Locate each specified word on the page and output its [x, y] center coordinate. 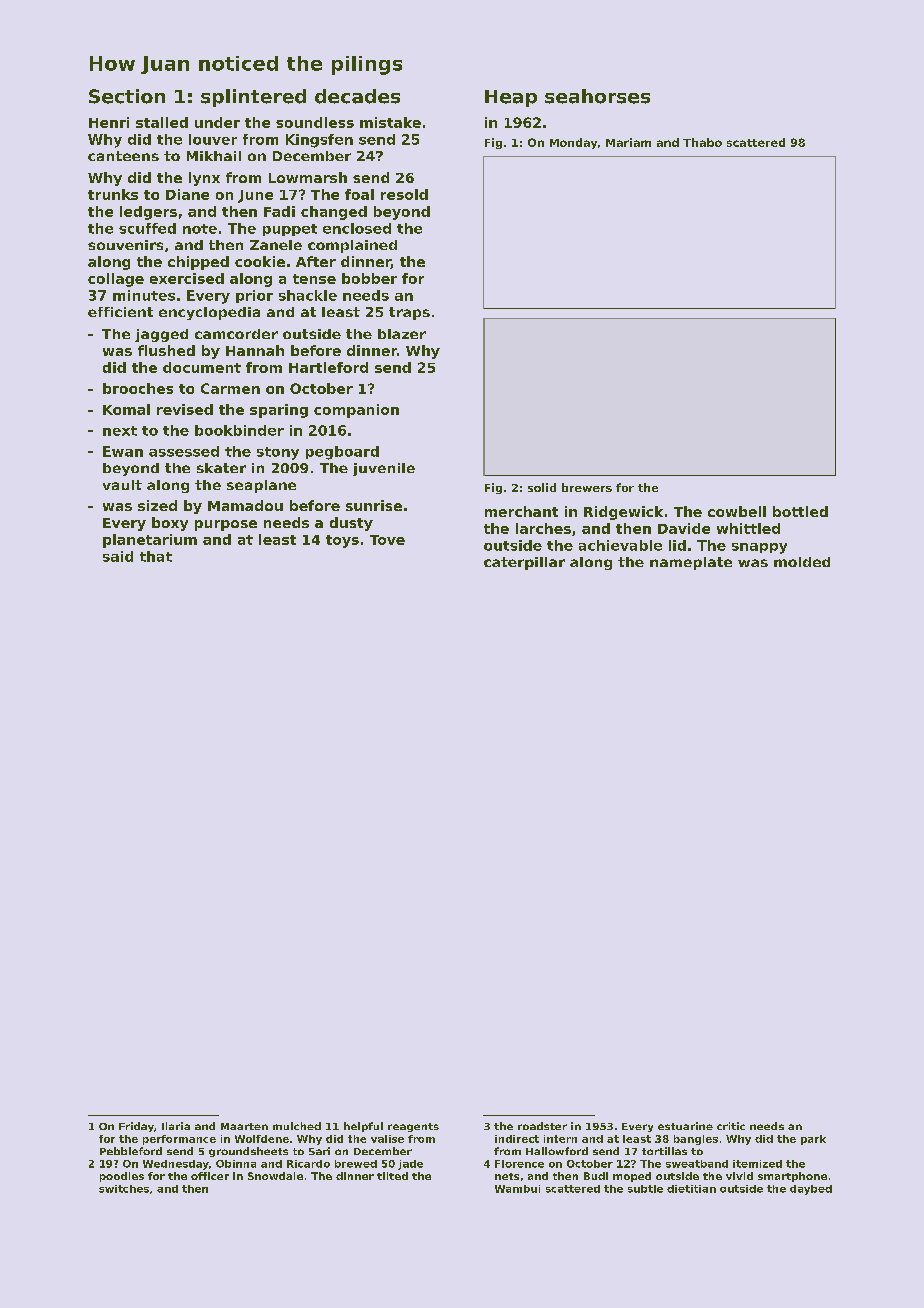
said [118, 556]
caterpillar [524, 563]
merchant [521, 511]
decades [357, 96]
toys [342, 541]
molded [802, 562]
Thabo [702, 142]
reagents [413, 1127]
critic [731, 1126]
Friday [136, 1127]
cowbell [737, 511]
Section [127, 96]
